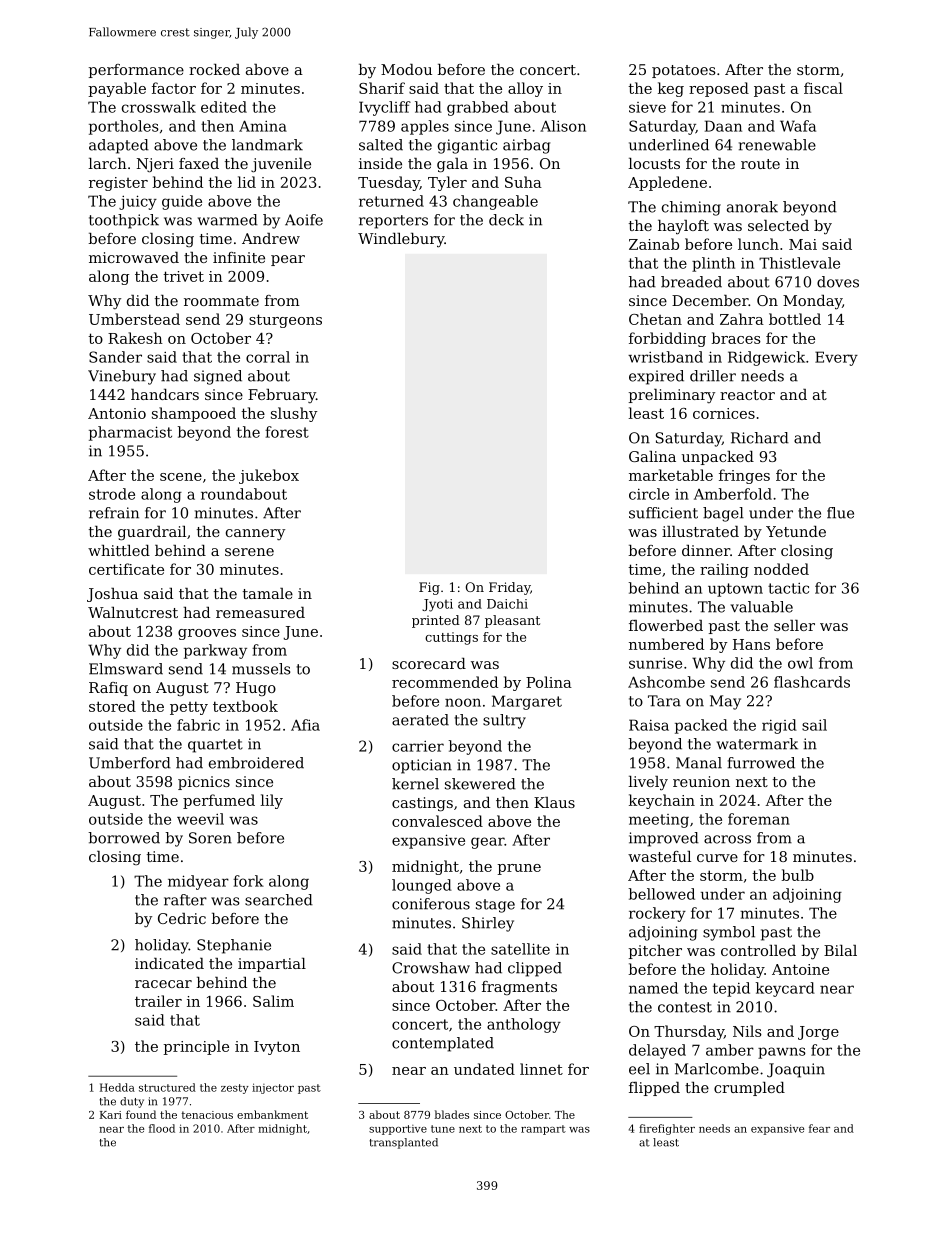 This screenshot has height=1233, width=952. I want to click on Stephanie, so click(234, 946).
